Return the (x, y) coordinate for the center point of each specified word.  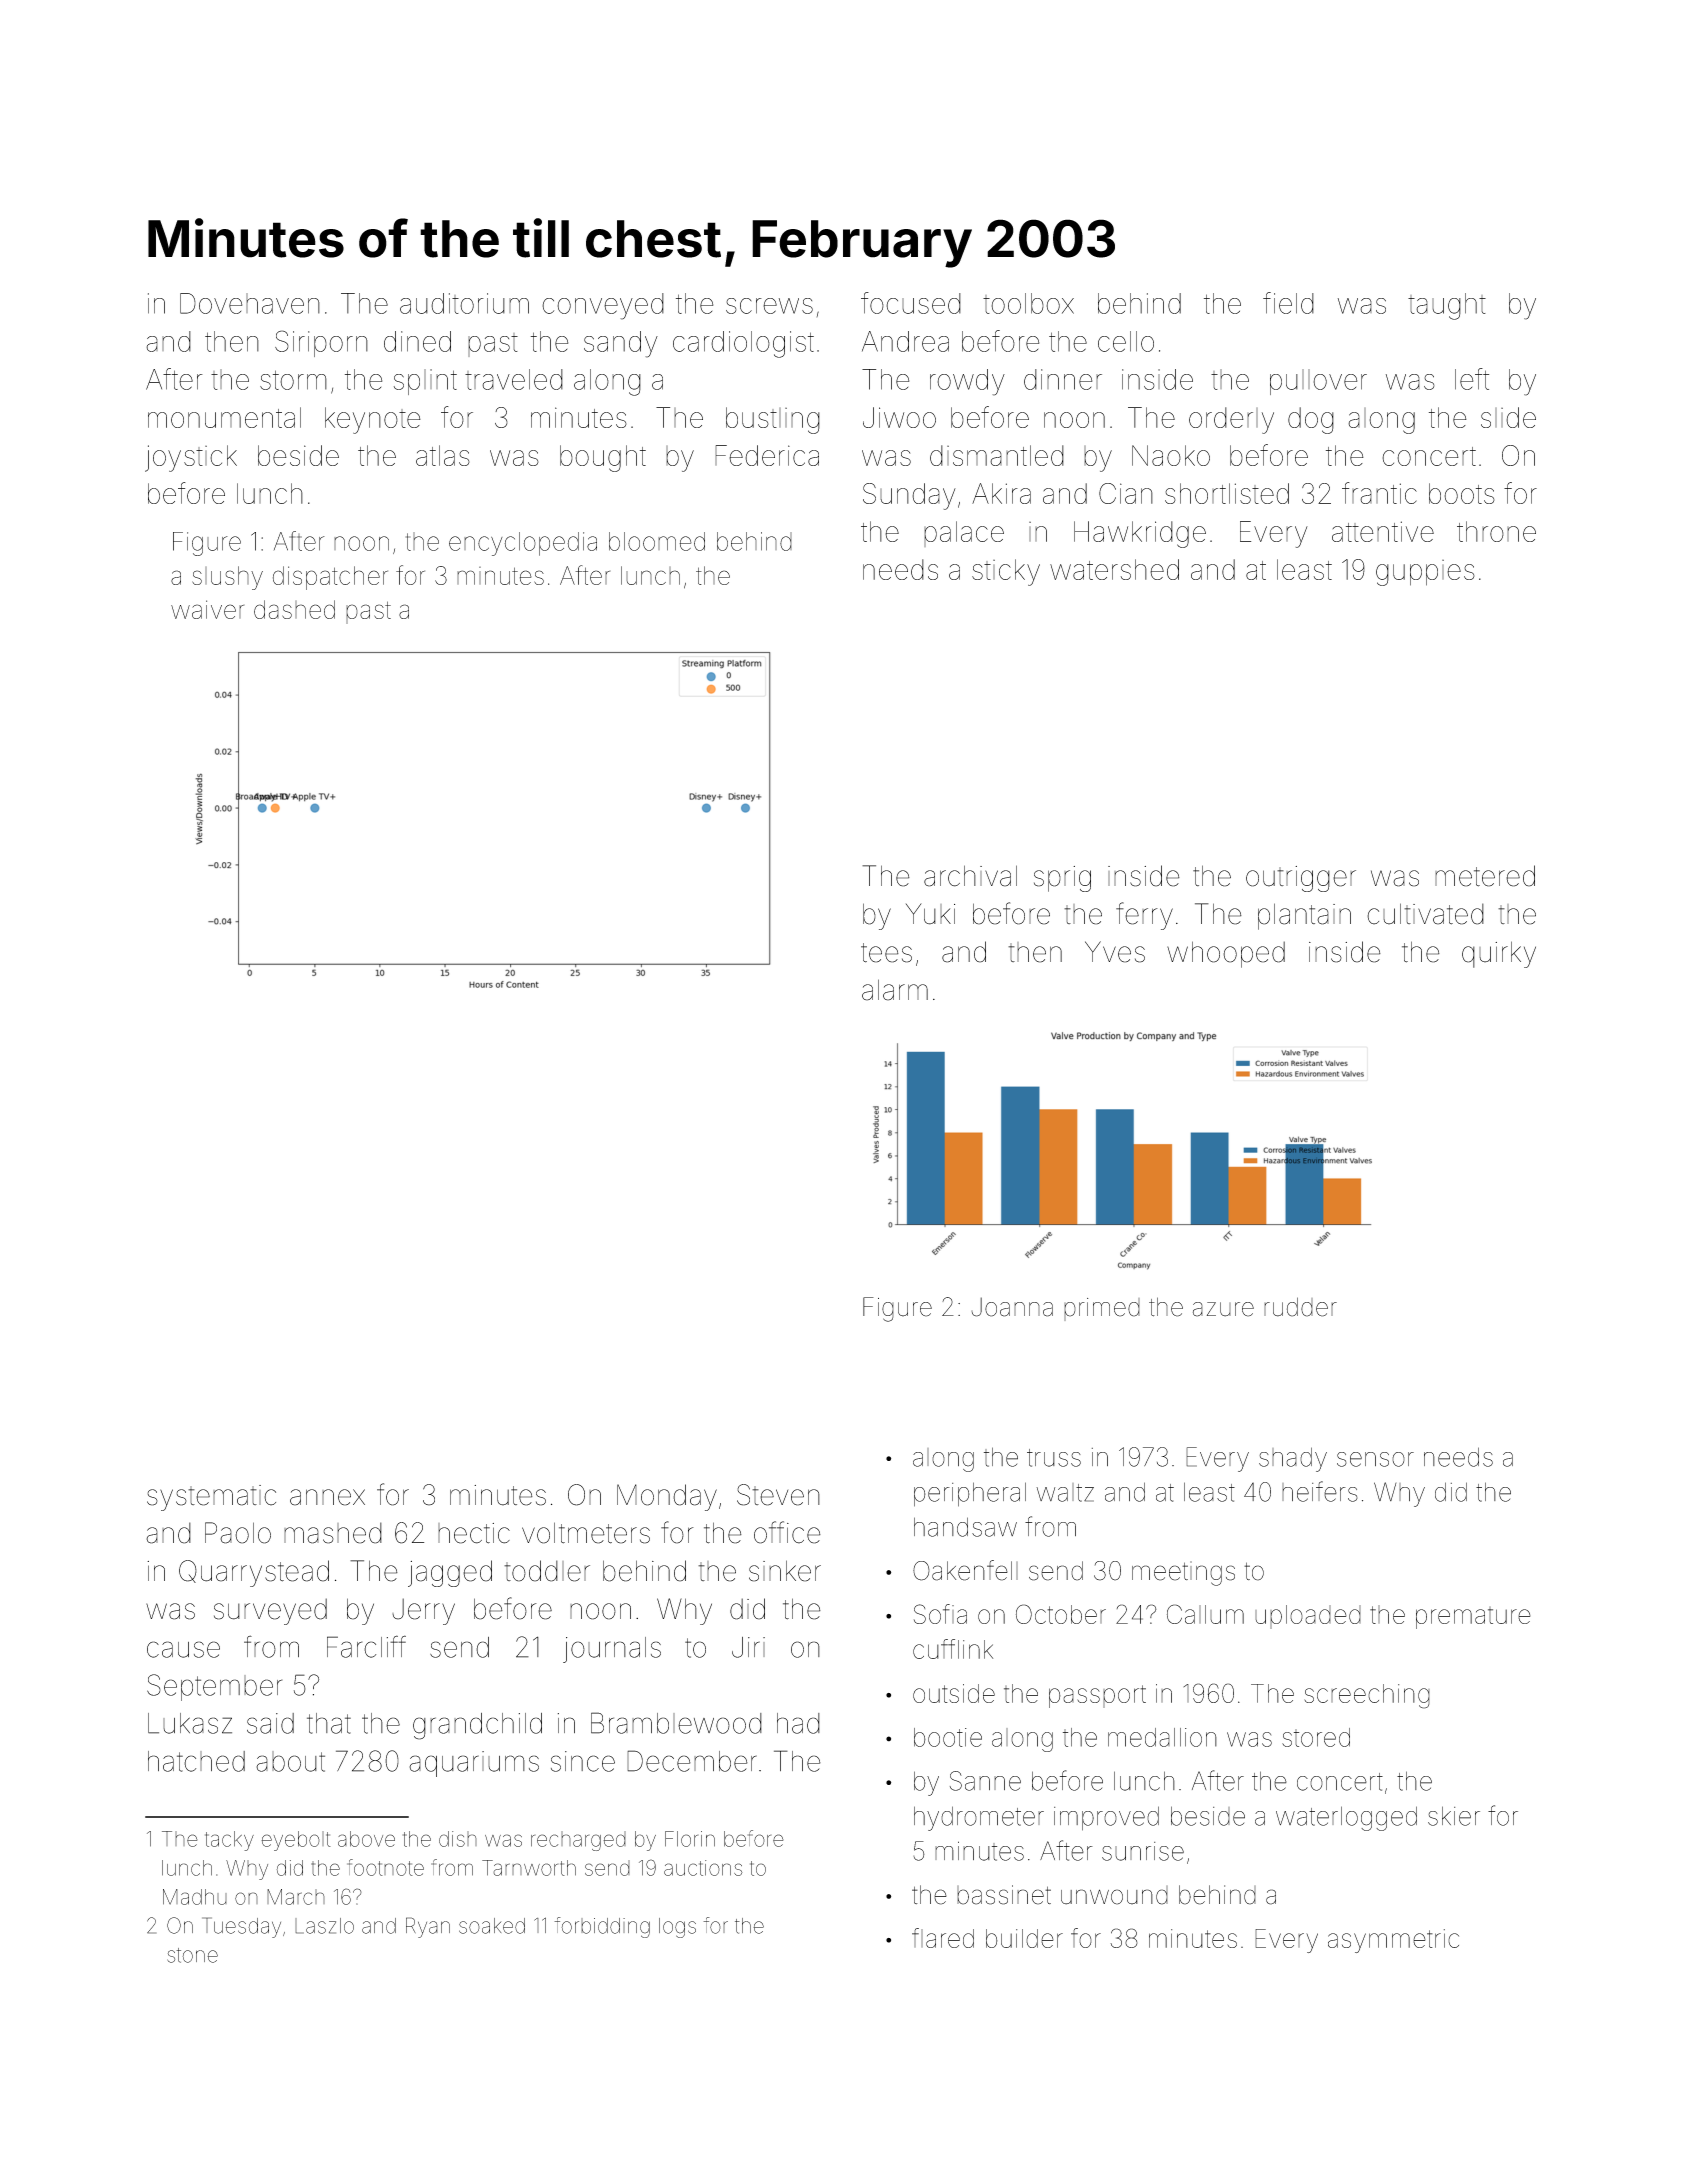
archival (970, 876)
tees (886, 953)
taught (1447, 306)
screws (769, 306)
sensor (1375, 1459)
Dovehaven (250, 303)
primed (1102, 1309)
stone (192, 1955)
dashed (294, 609)
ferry (1144, 916)
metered (1485, 876)
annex (327, 1497)
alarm (895, 990)
